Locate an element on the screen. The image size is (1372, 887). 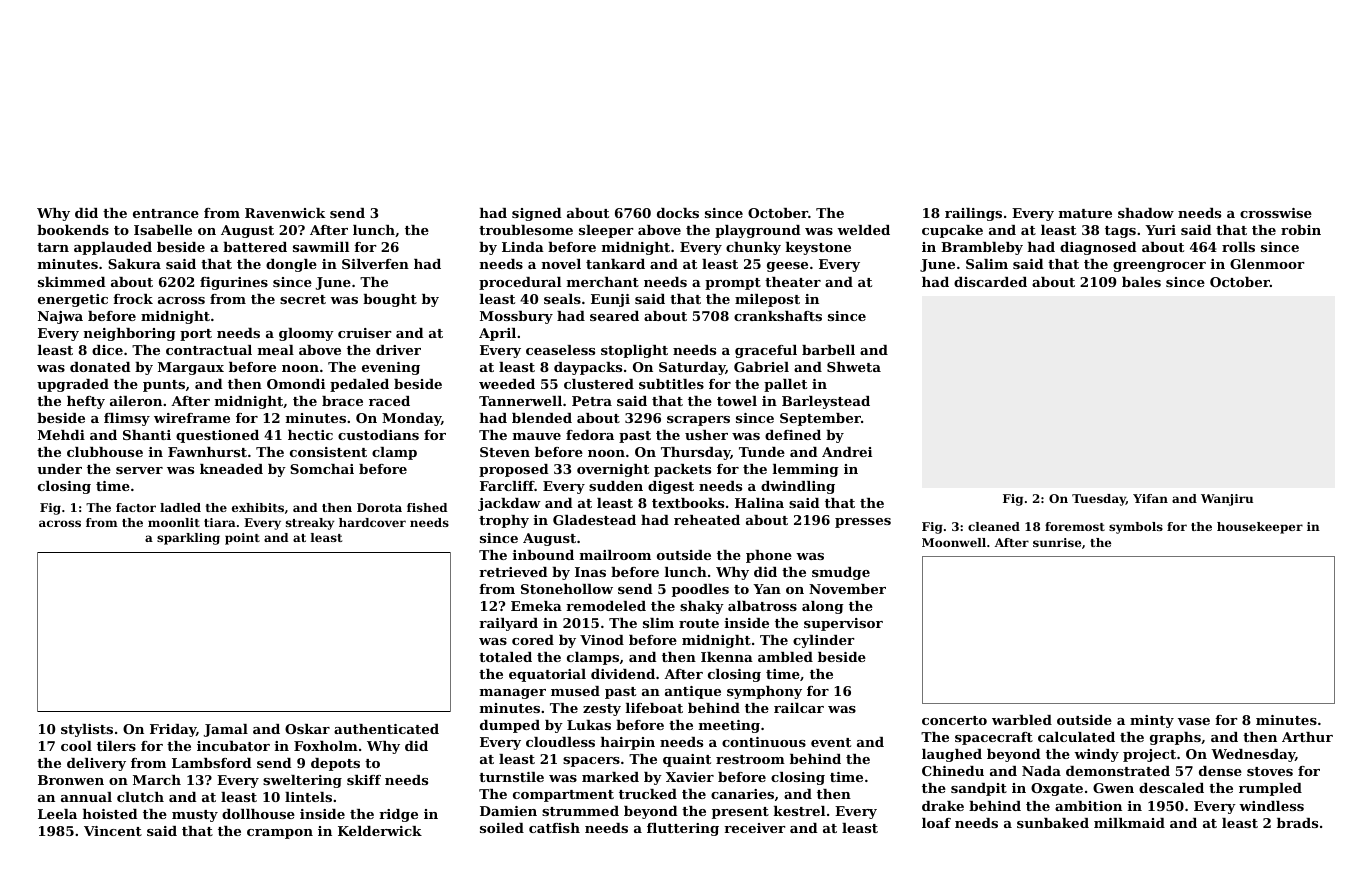
Glenmoor is located at coordinates (1267, 264).
